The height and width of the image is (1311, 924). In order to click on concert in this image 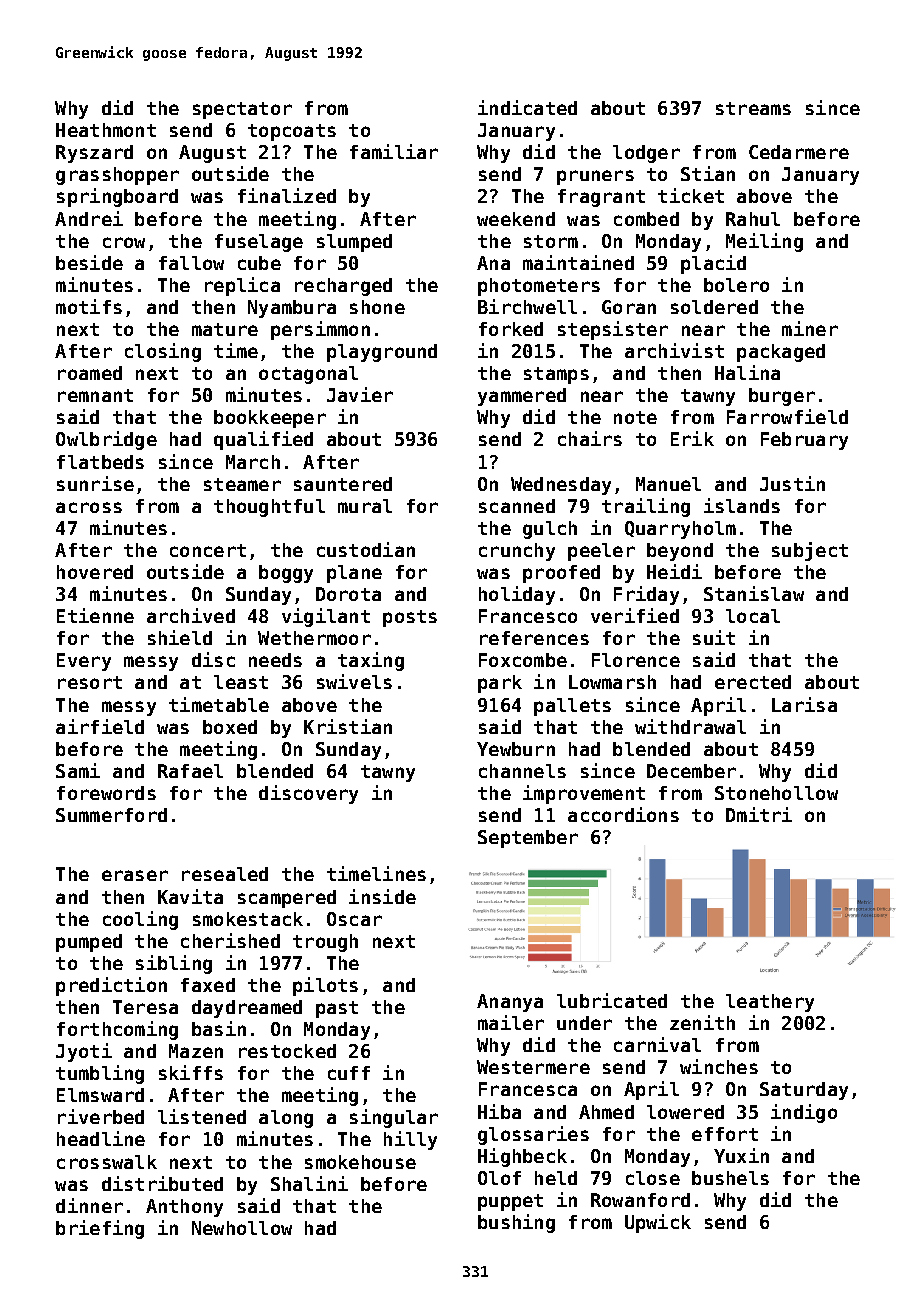, I will do `click(208, 550)`.
